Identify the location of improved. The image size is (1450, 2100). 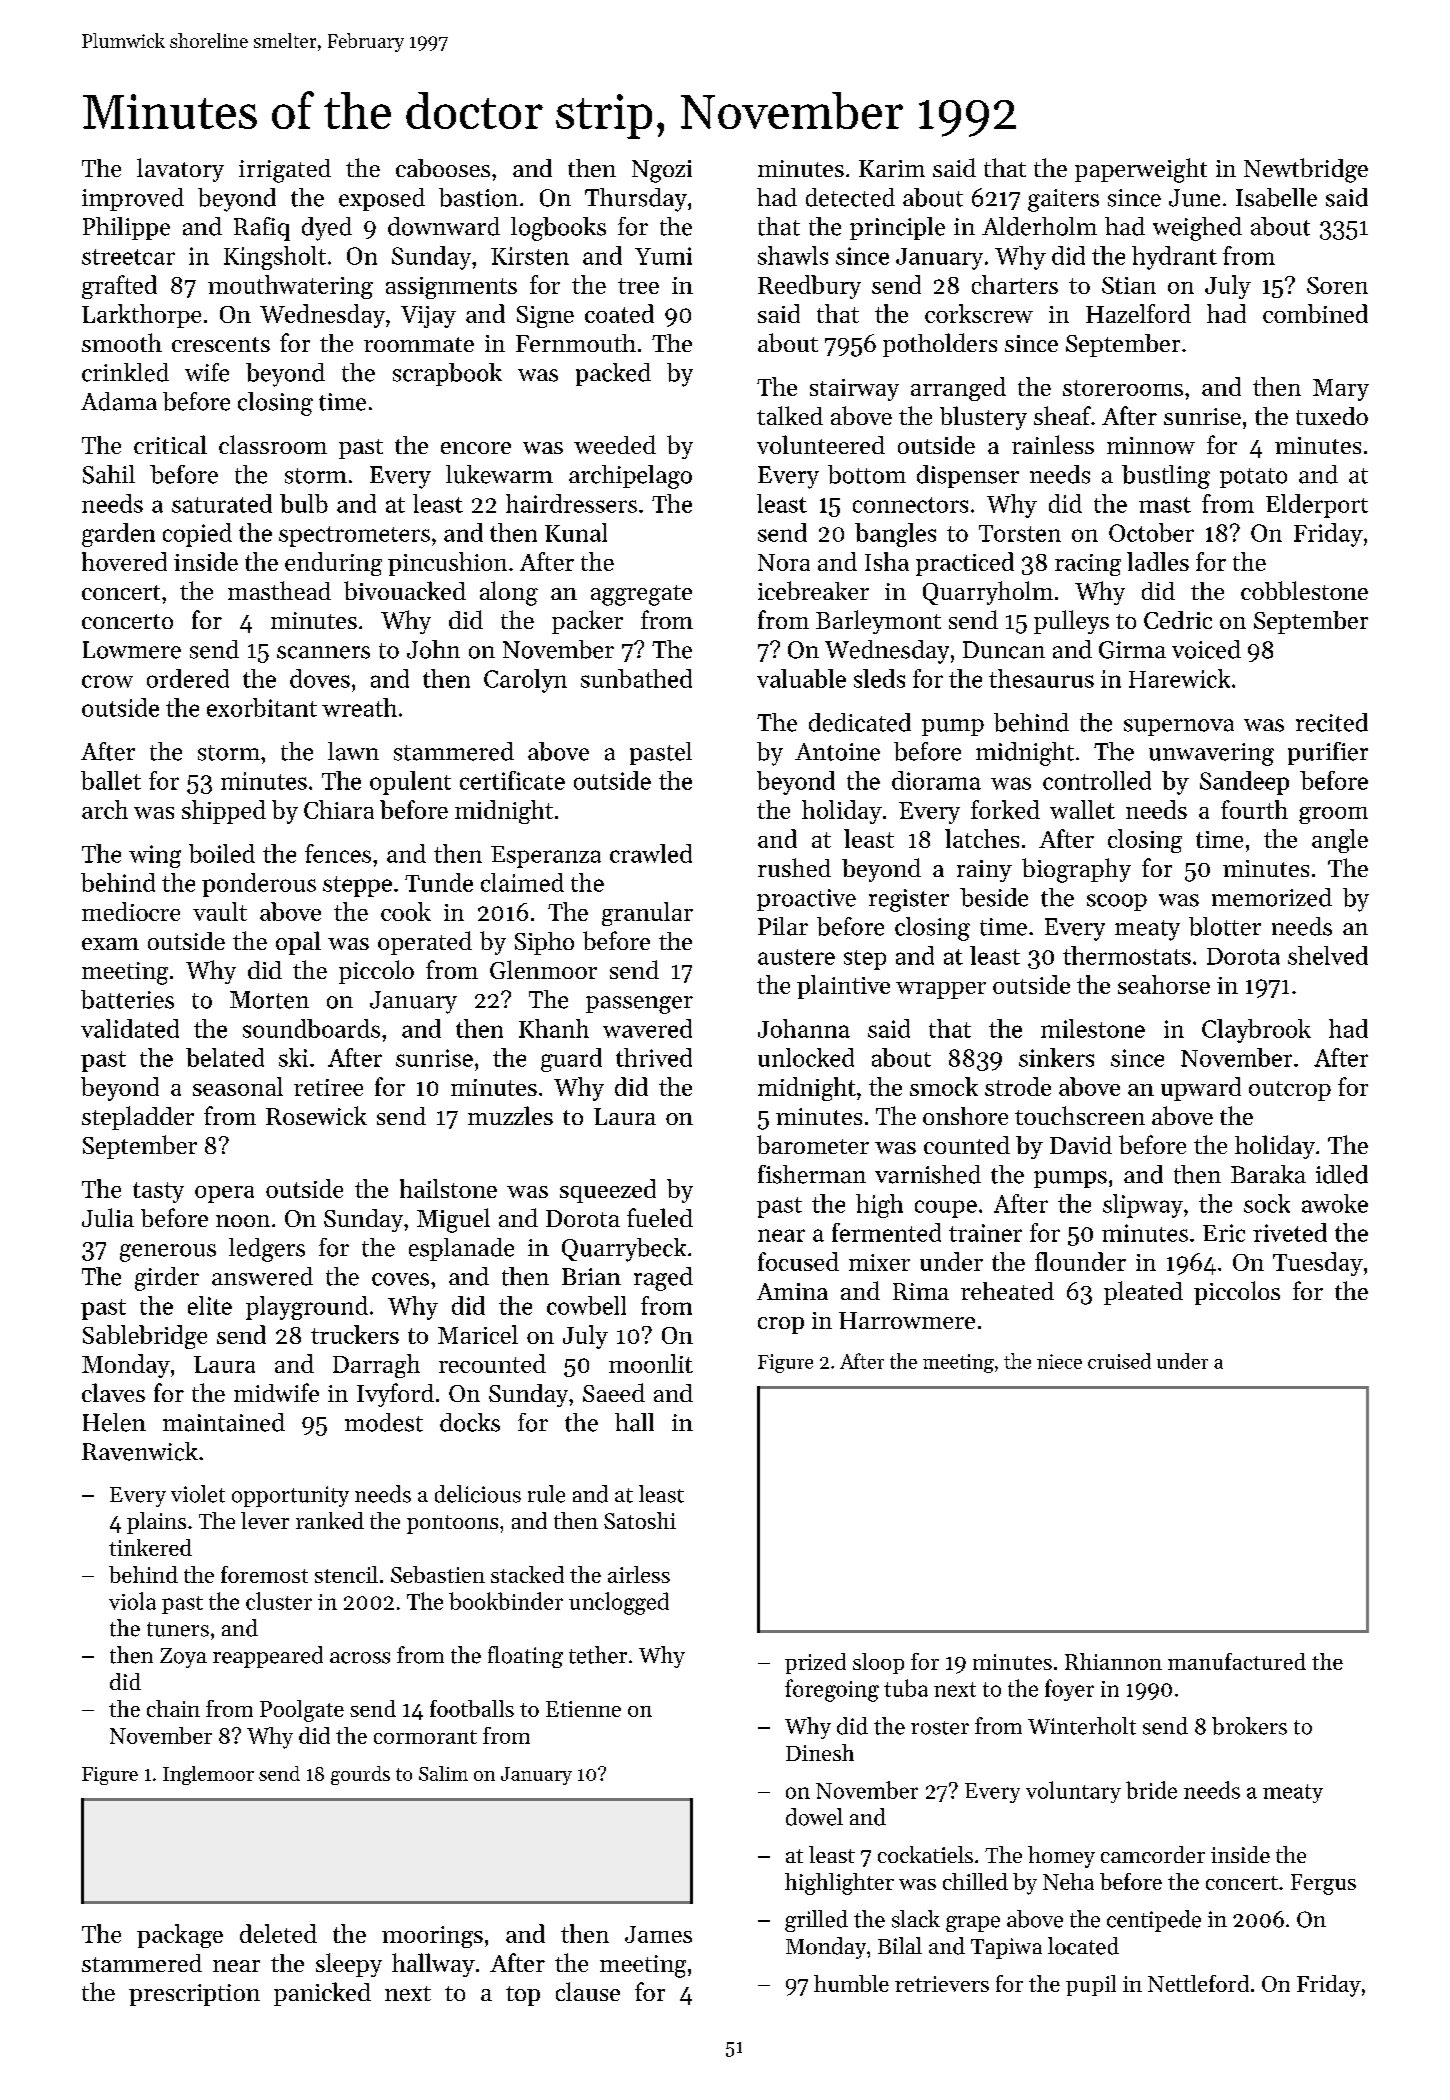
(133, 199).
